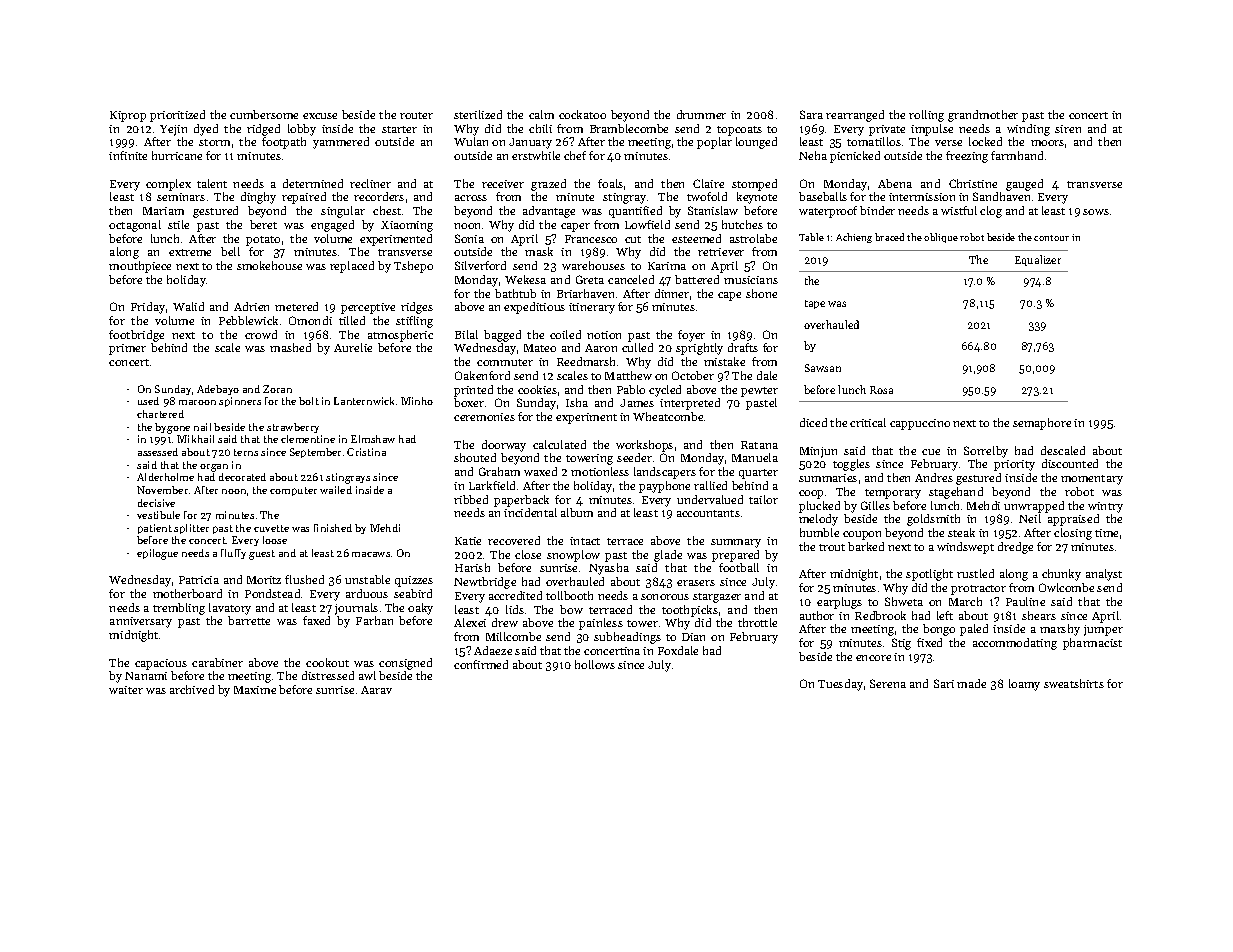 This screenshot has width=1233, height=952. Describe the element at coordinates (601, 348) in the screenshot. I see `Aaron` at that location.
